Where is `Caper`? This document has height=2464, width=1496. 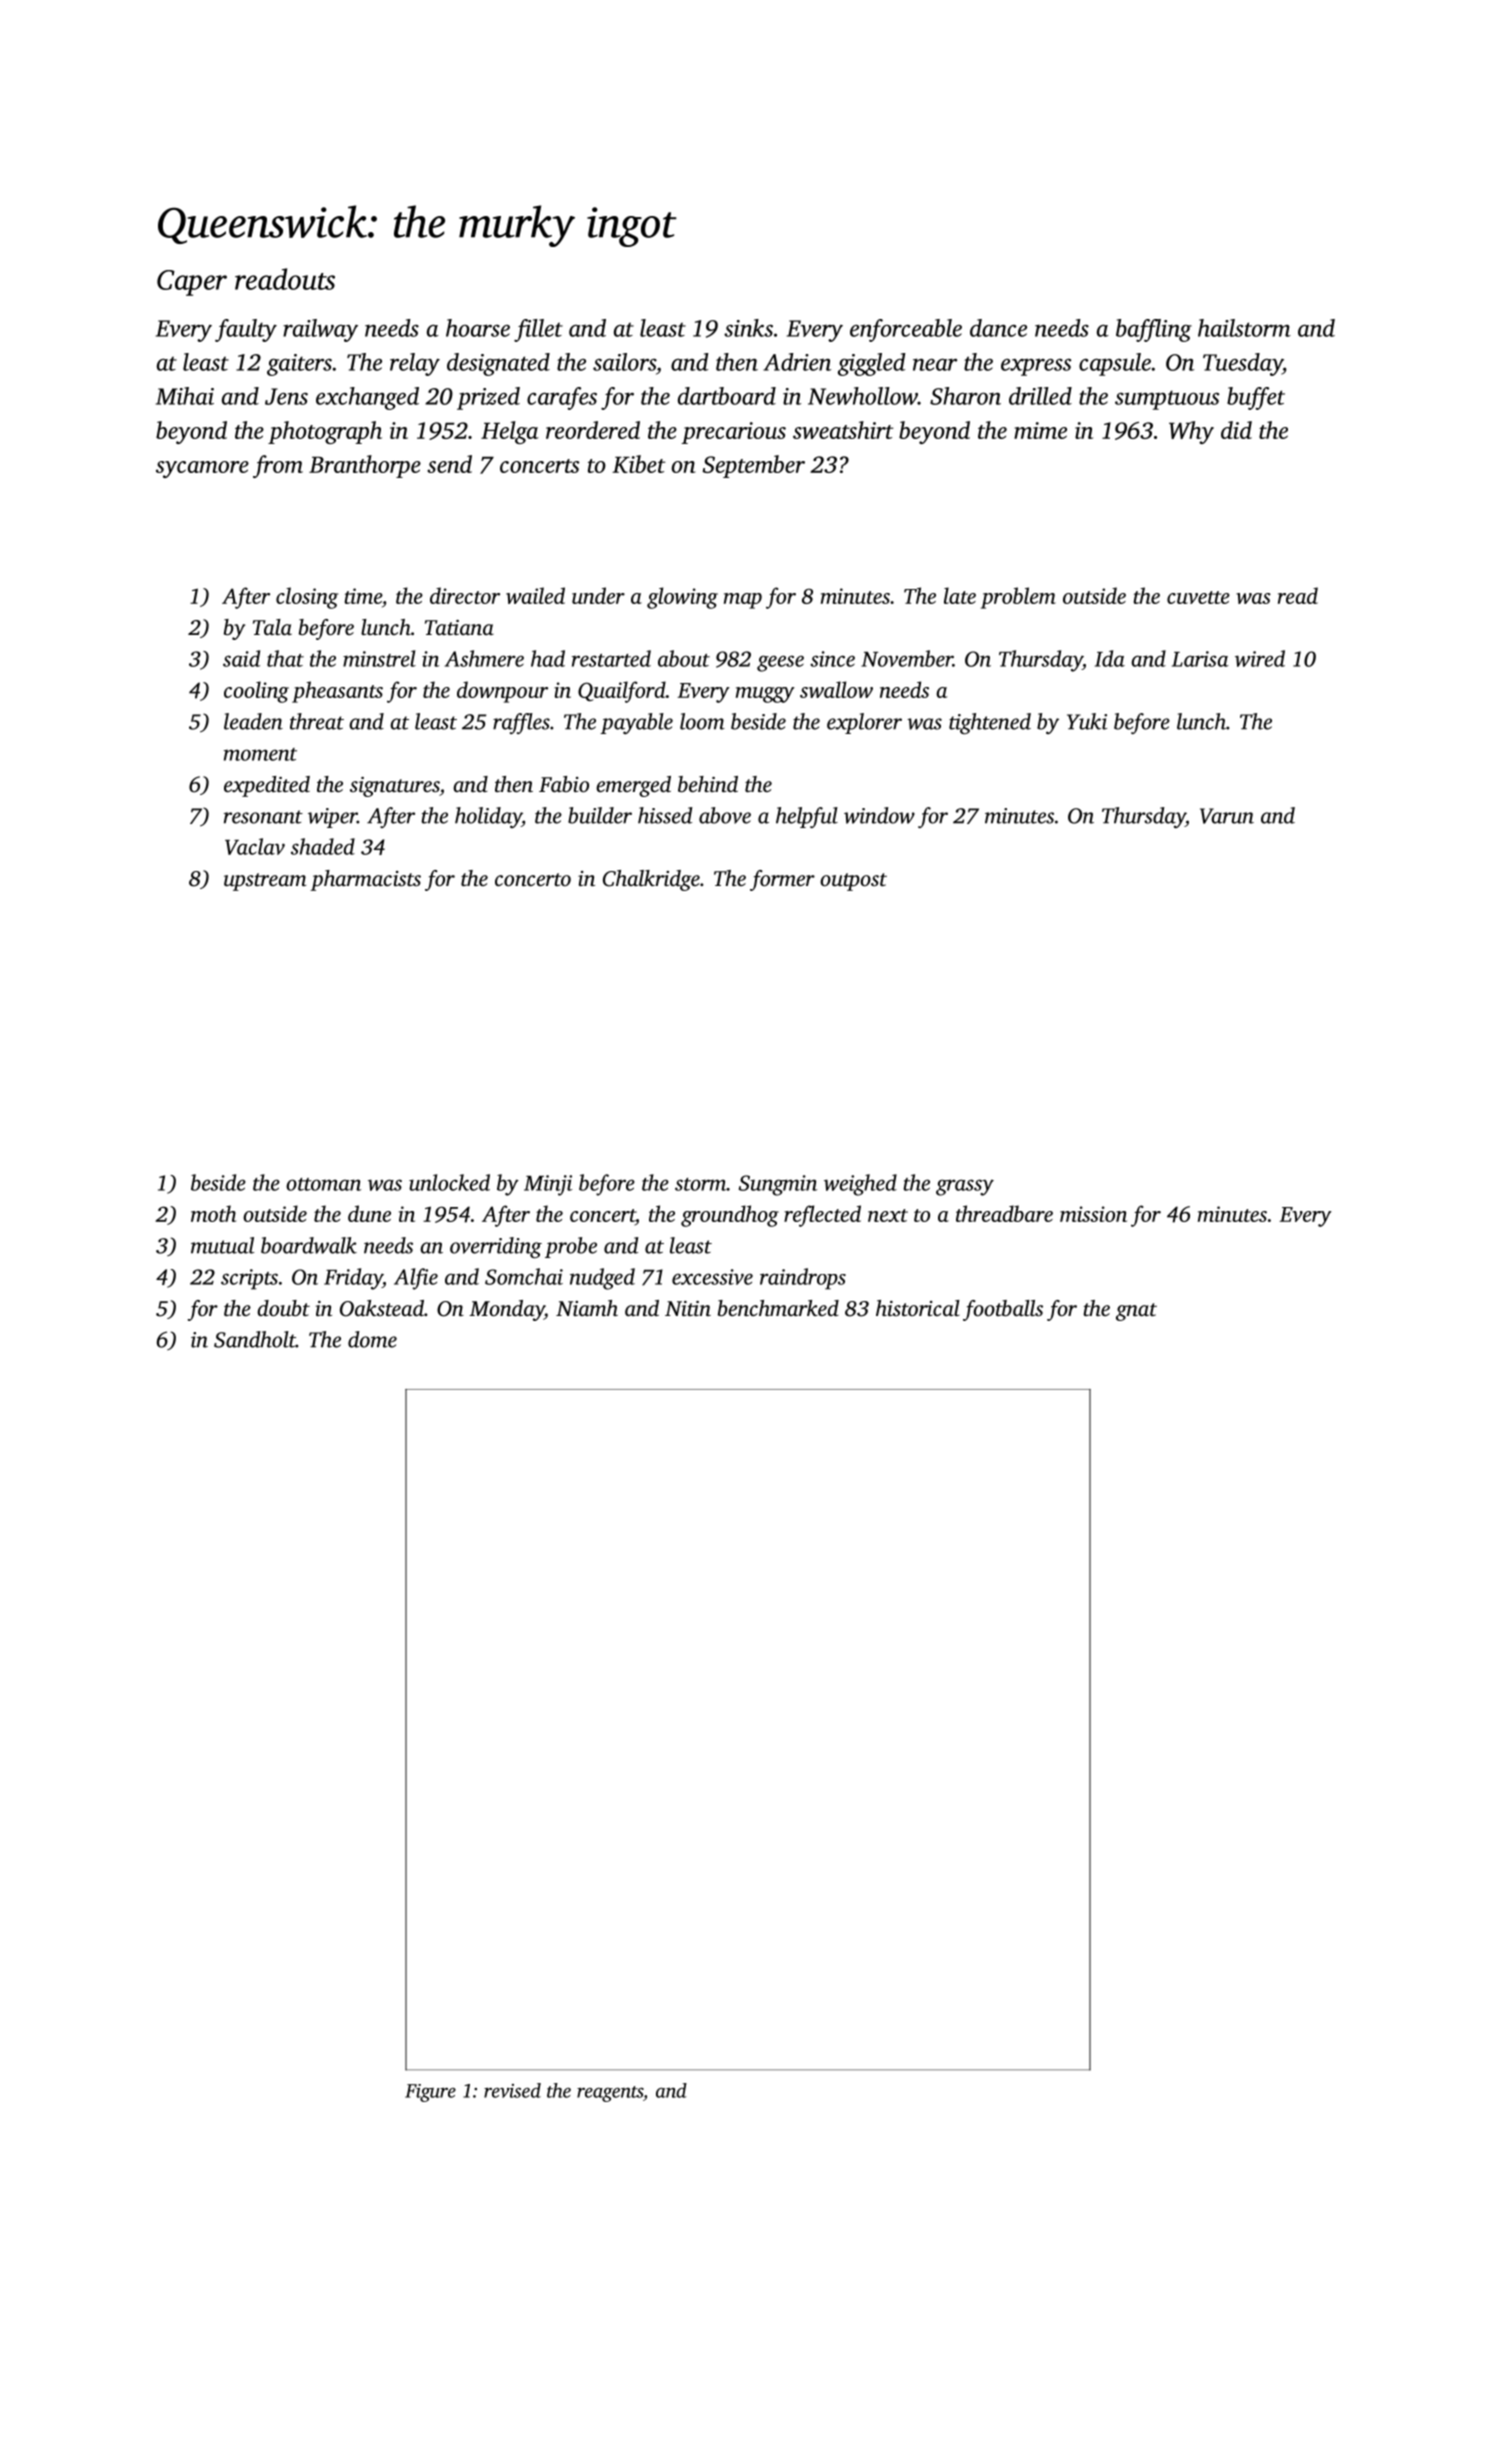
Caper is located at coordinates (192, 283).
